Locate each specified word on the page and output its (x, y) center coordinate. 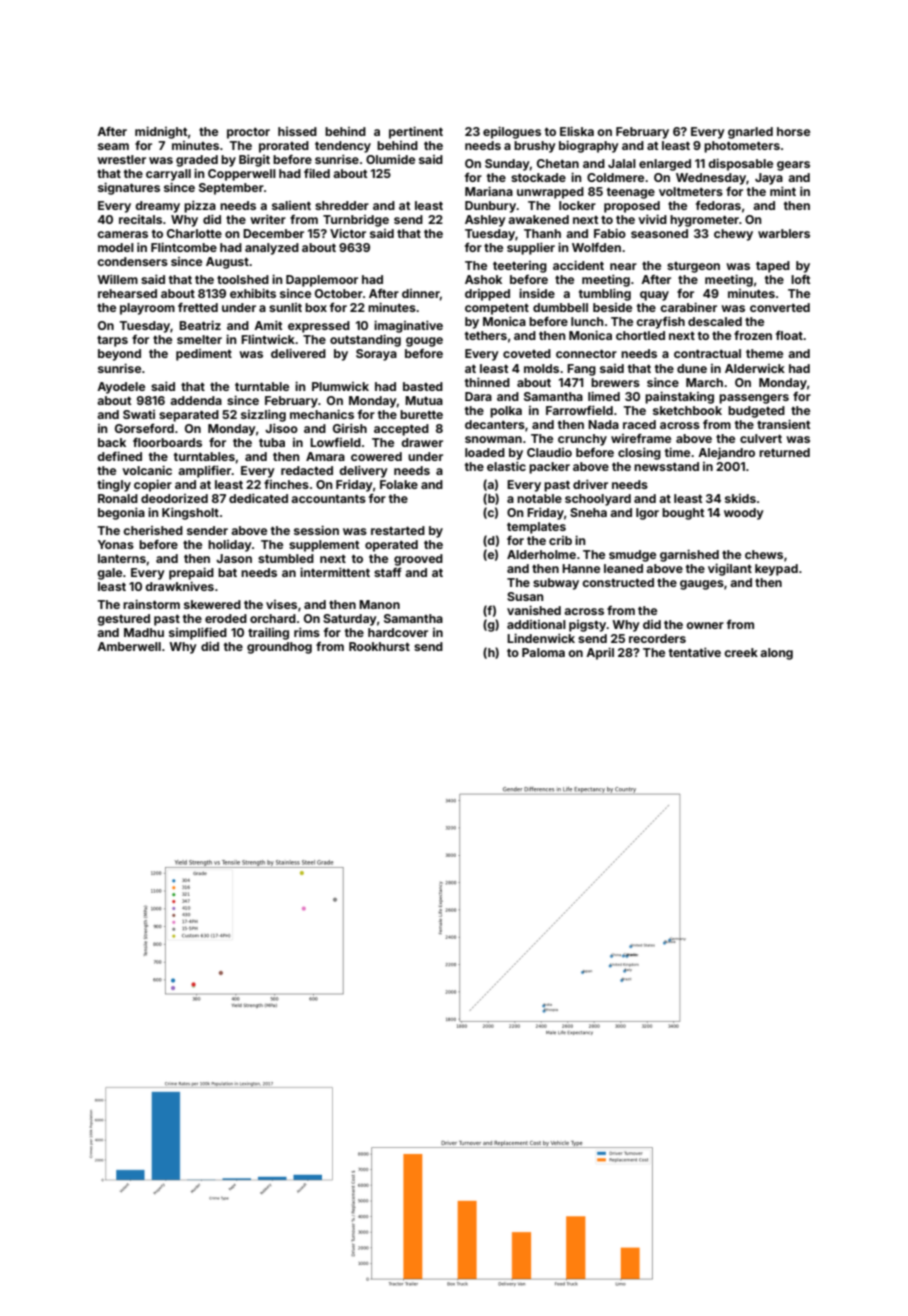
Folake (399, 484)
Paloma (543, 652)
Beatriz (200, 325)
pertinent (416, 132)
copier (153, 485)
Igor (647, 514)
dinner (421, 294)
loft (801, 279)
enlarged (665, 165)
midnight (161, 132)
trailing (268, 633)
